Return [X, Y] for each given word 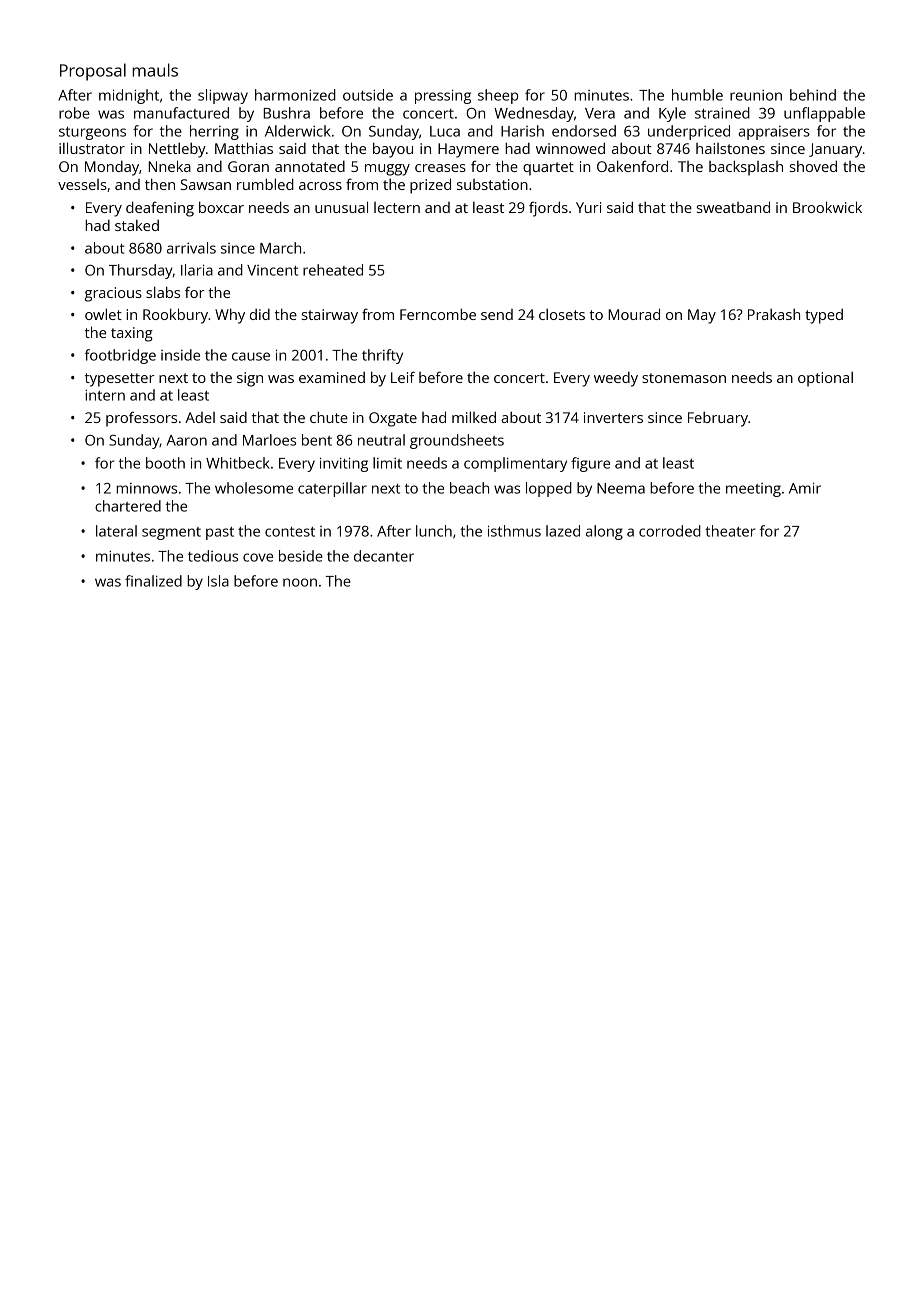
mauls [155, 70]
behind [813, 95]
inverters [613, 417]
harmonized [295, 95]
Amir [805, 488]
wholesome [254, 488]
